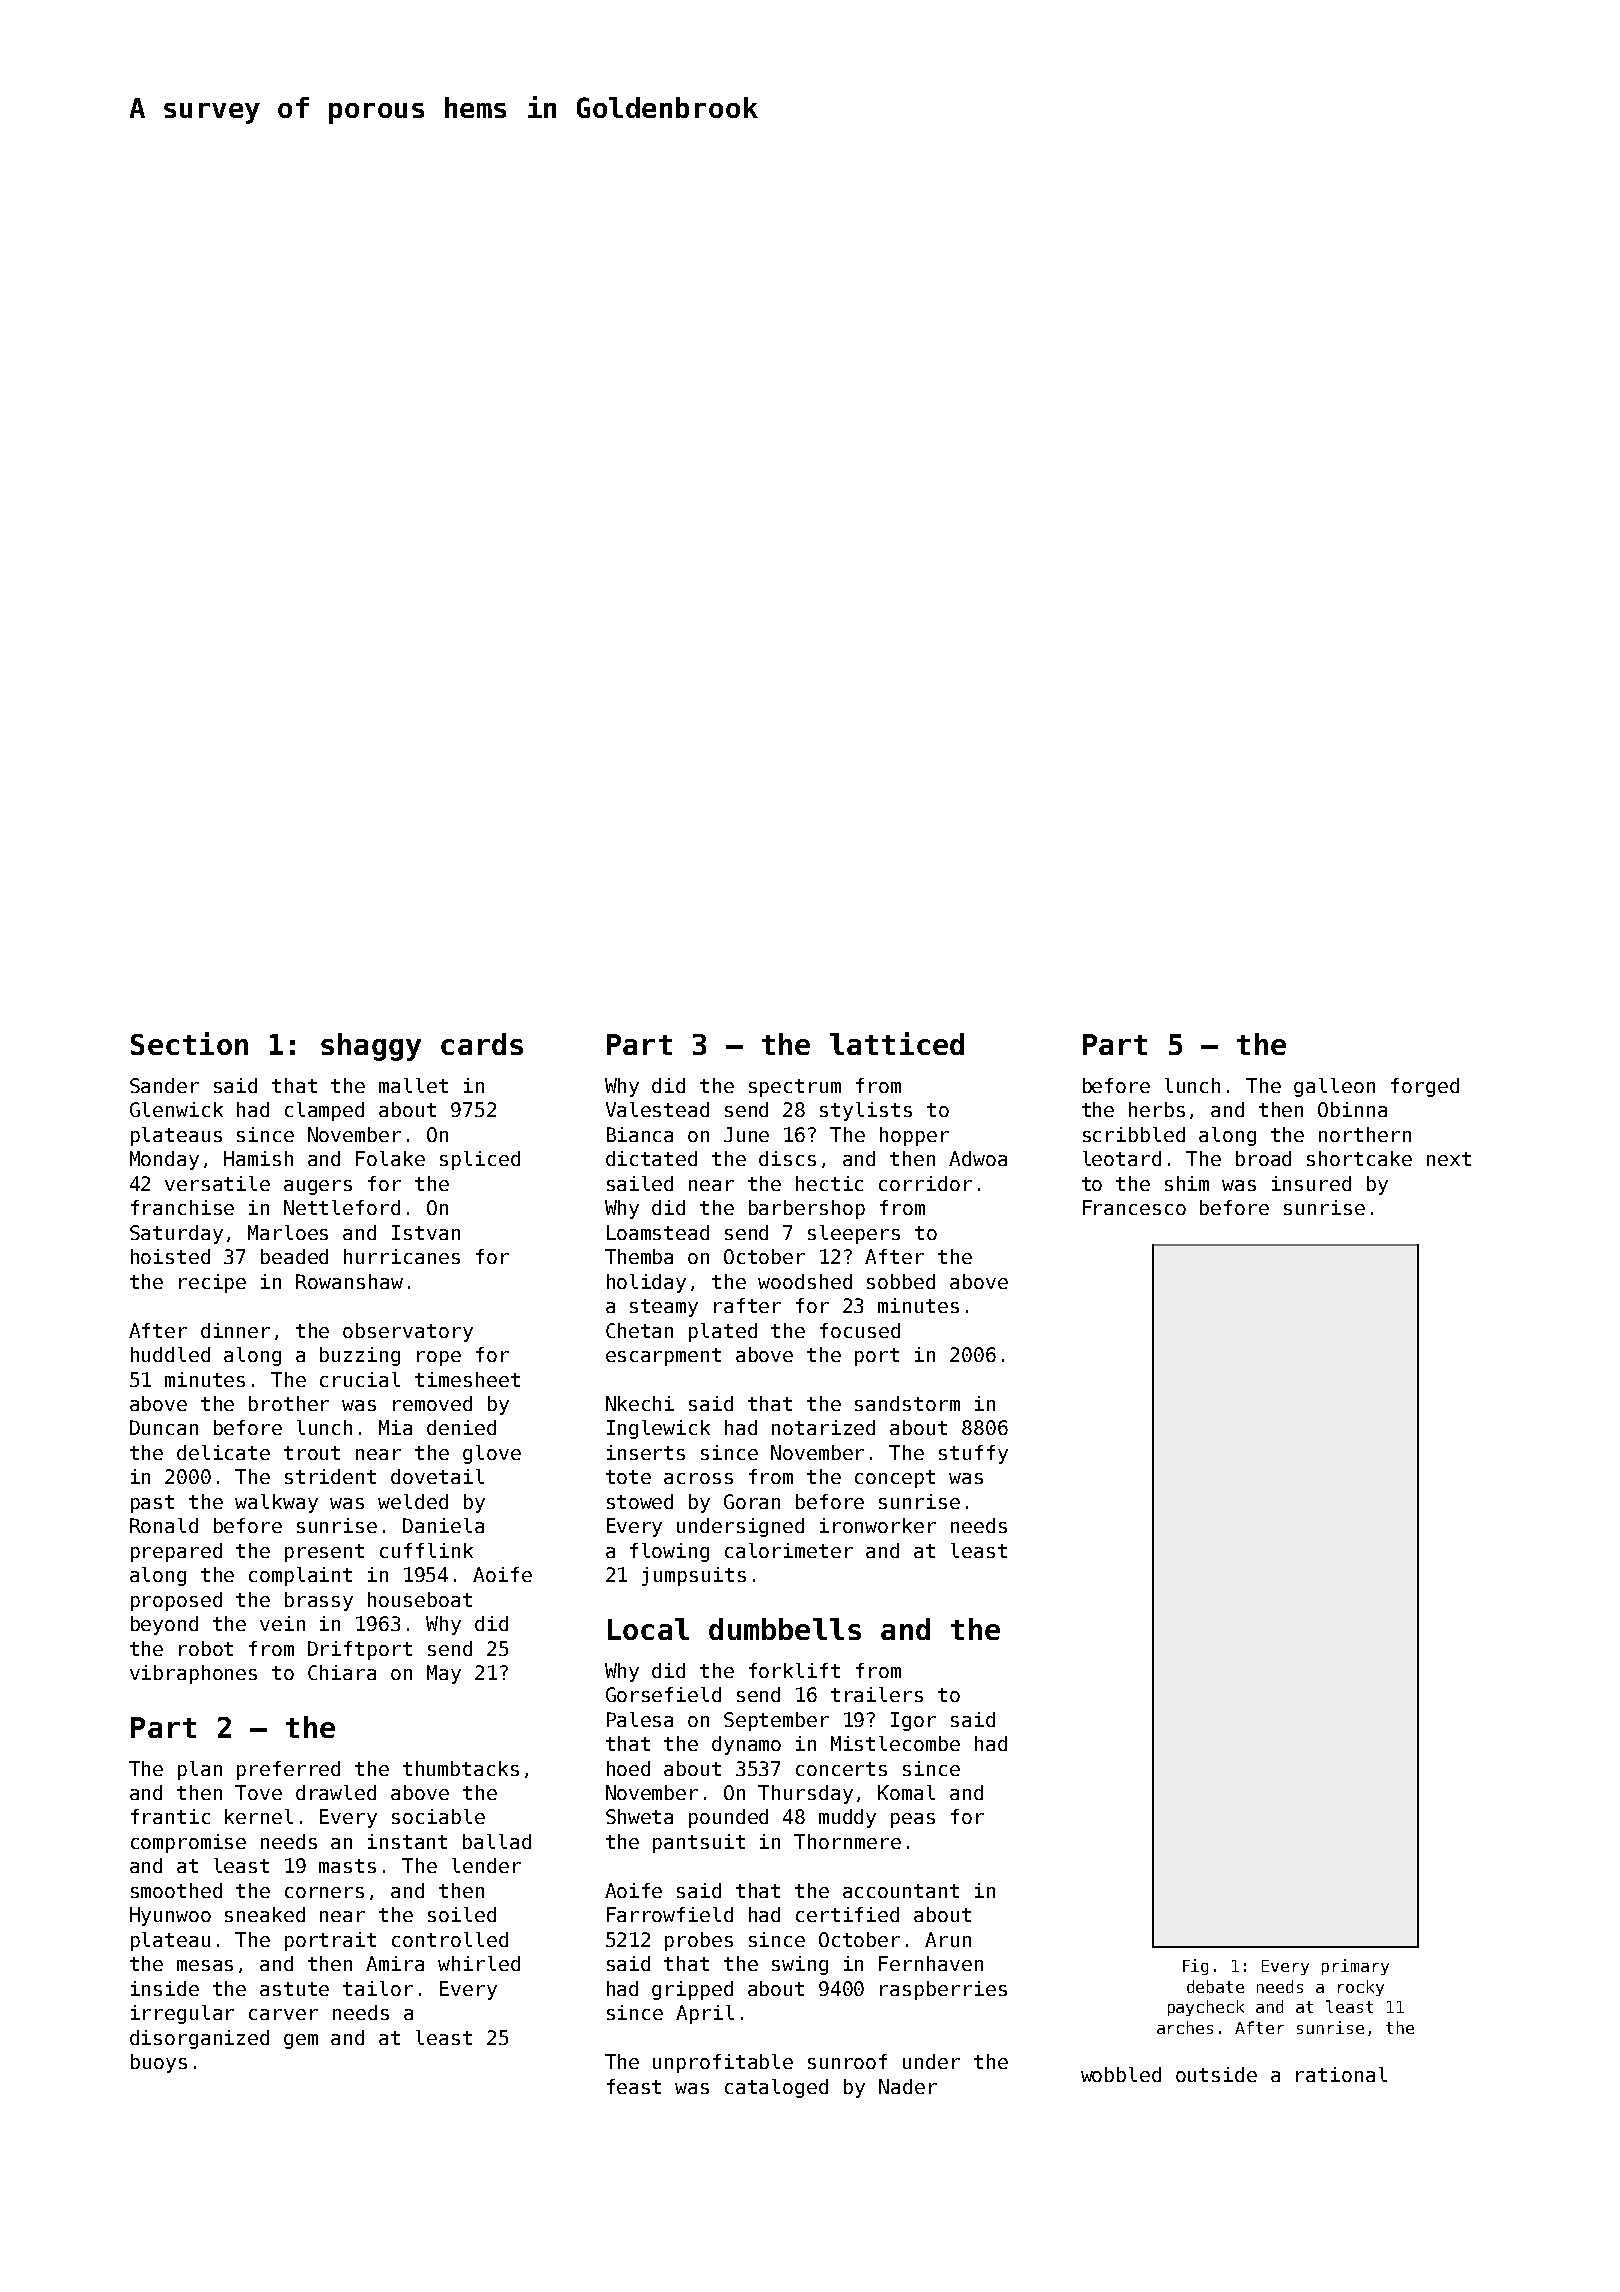  What do you see at coordinates (878, 1525) in the screenshot?
I see `ironworker` at bounding box center [878, 1525].
